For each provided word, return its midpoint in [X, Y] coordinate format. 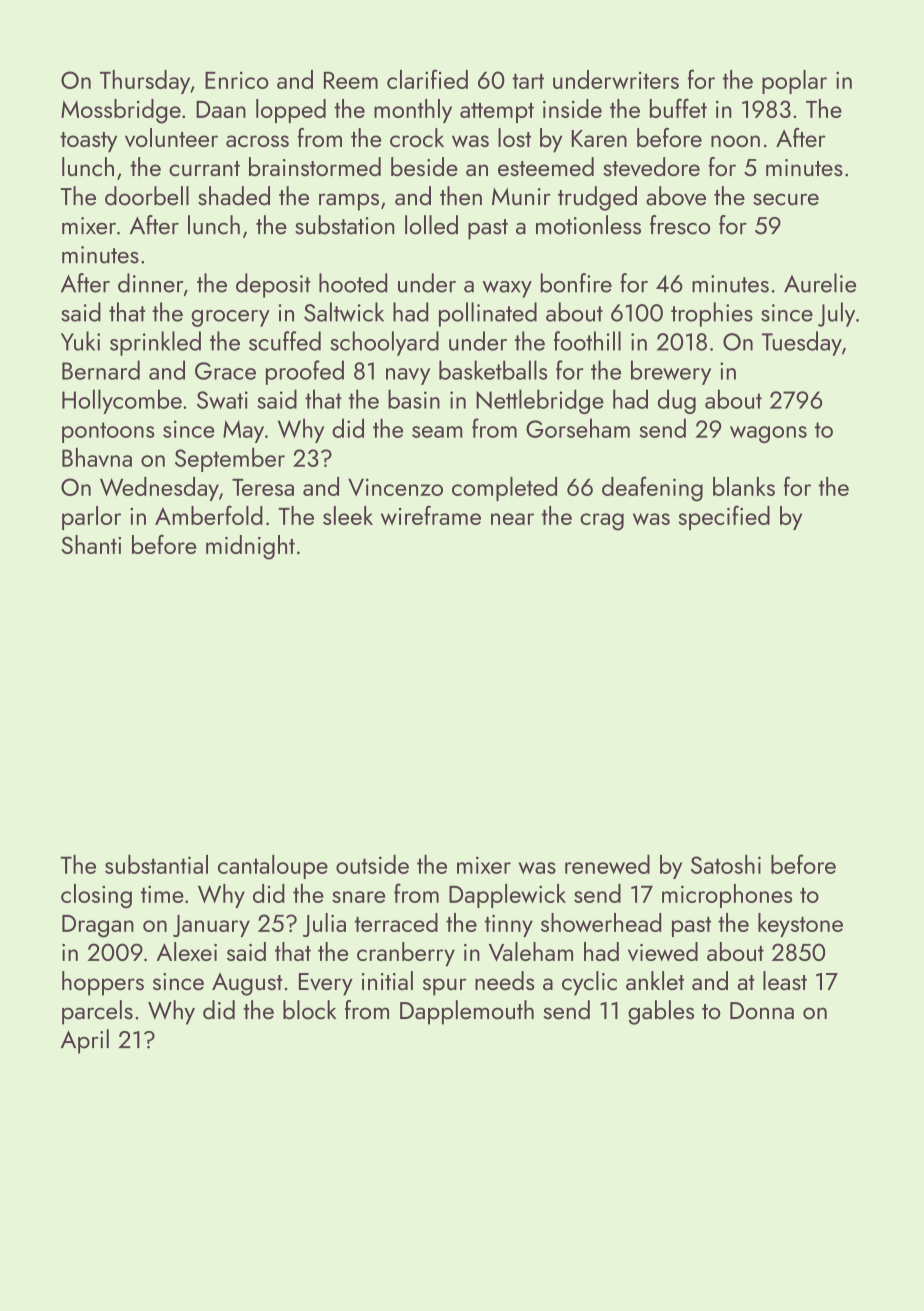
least [785, 980]
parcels [97, 1012]
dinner [150, 283]
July [836, 314]
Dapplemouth [467, 1012]
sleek [348, 515]
